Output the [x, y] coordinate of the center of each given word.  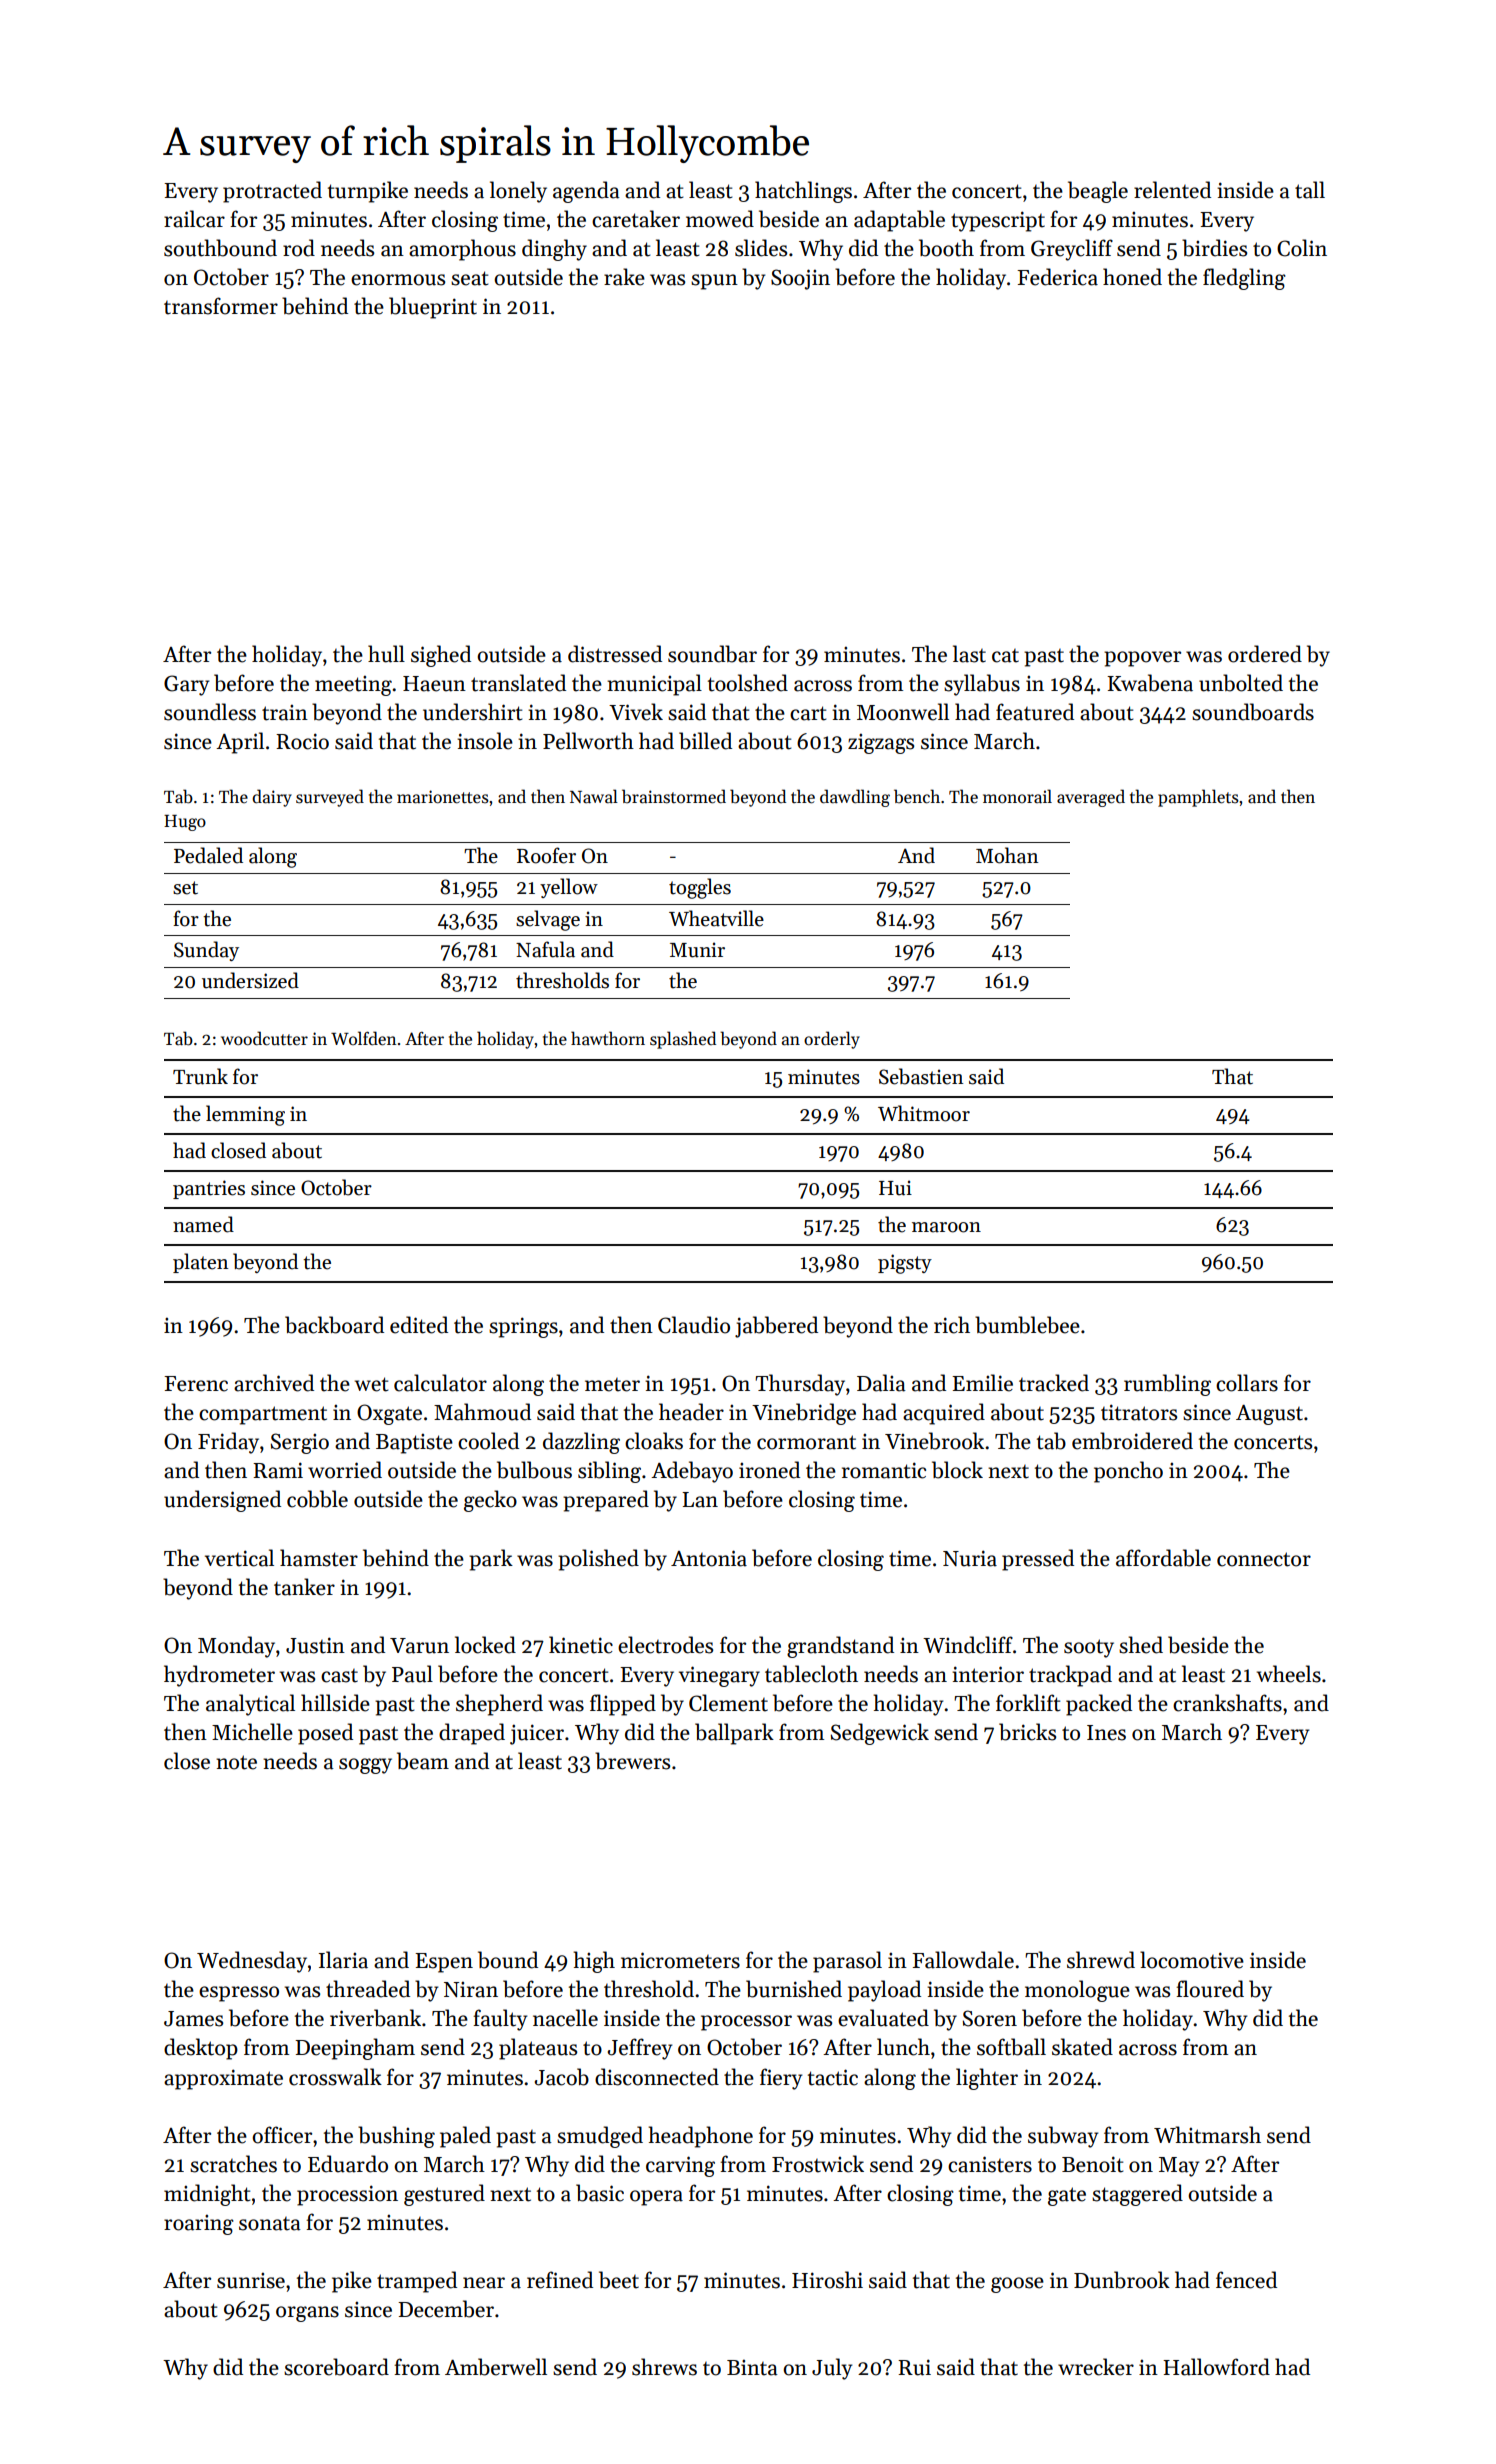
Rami [278, 1470]
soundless [210, 712]
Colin [1302, 248]
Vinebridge [804, 1414]
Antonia [709, 1558]
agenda [586, 192]
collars [1247, 1383]
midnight [207, 2195]
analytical [250, 1705]
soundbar [712, 654]
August [1269, 1415]
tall [1310, 190]
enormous [398, 280]
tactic [833, 2077]
